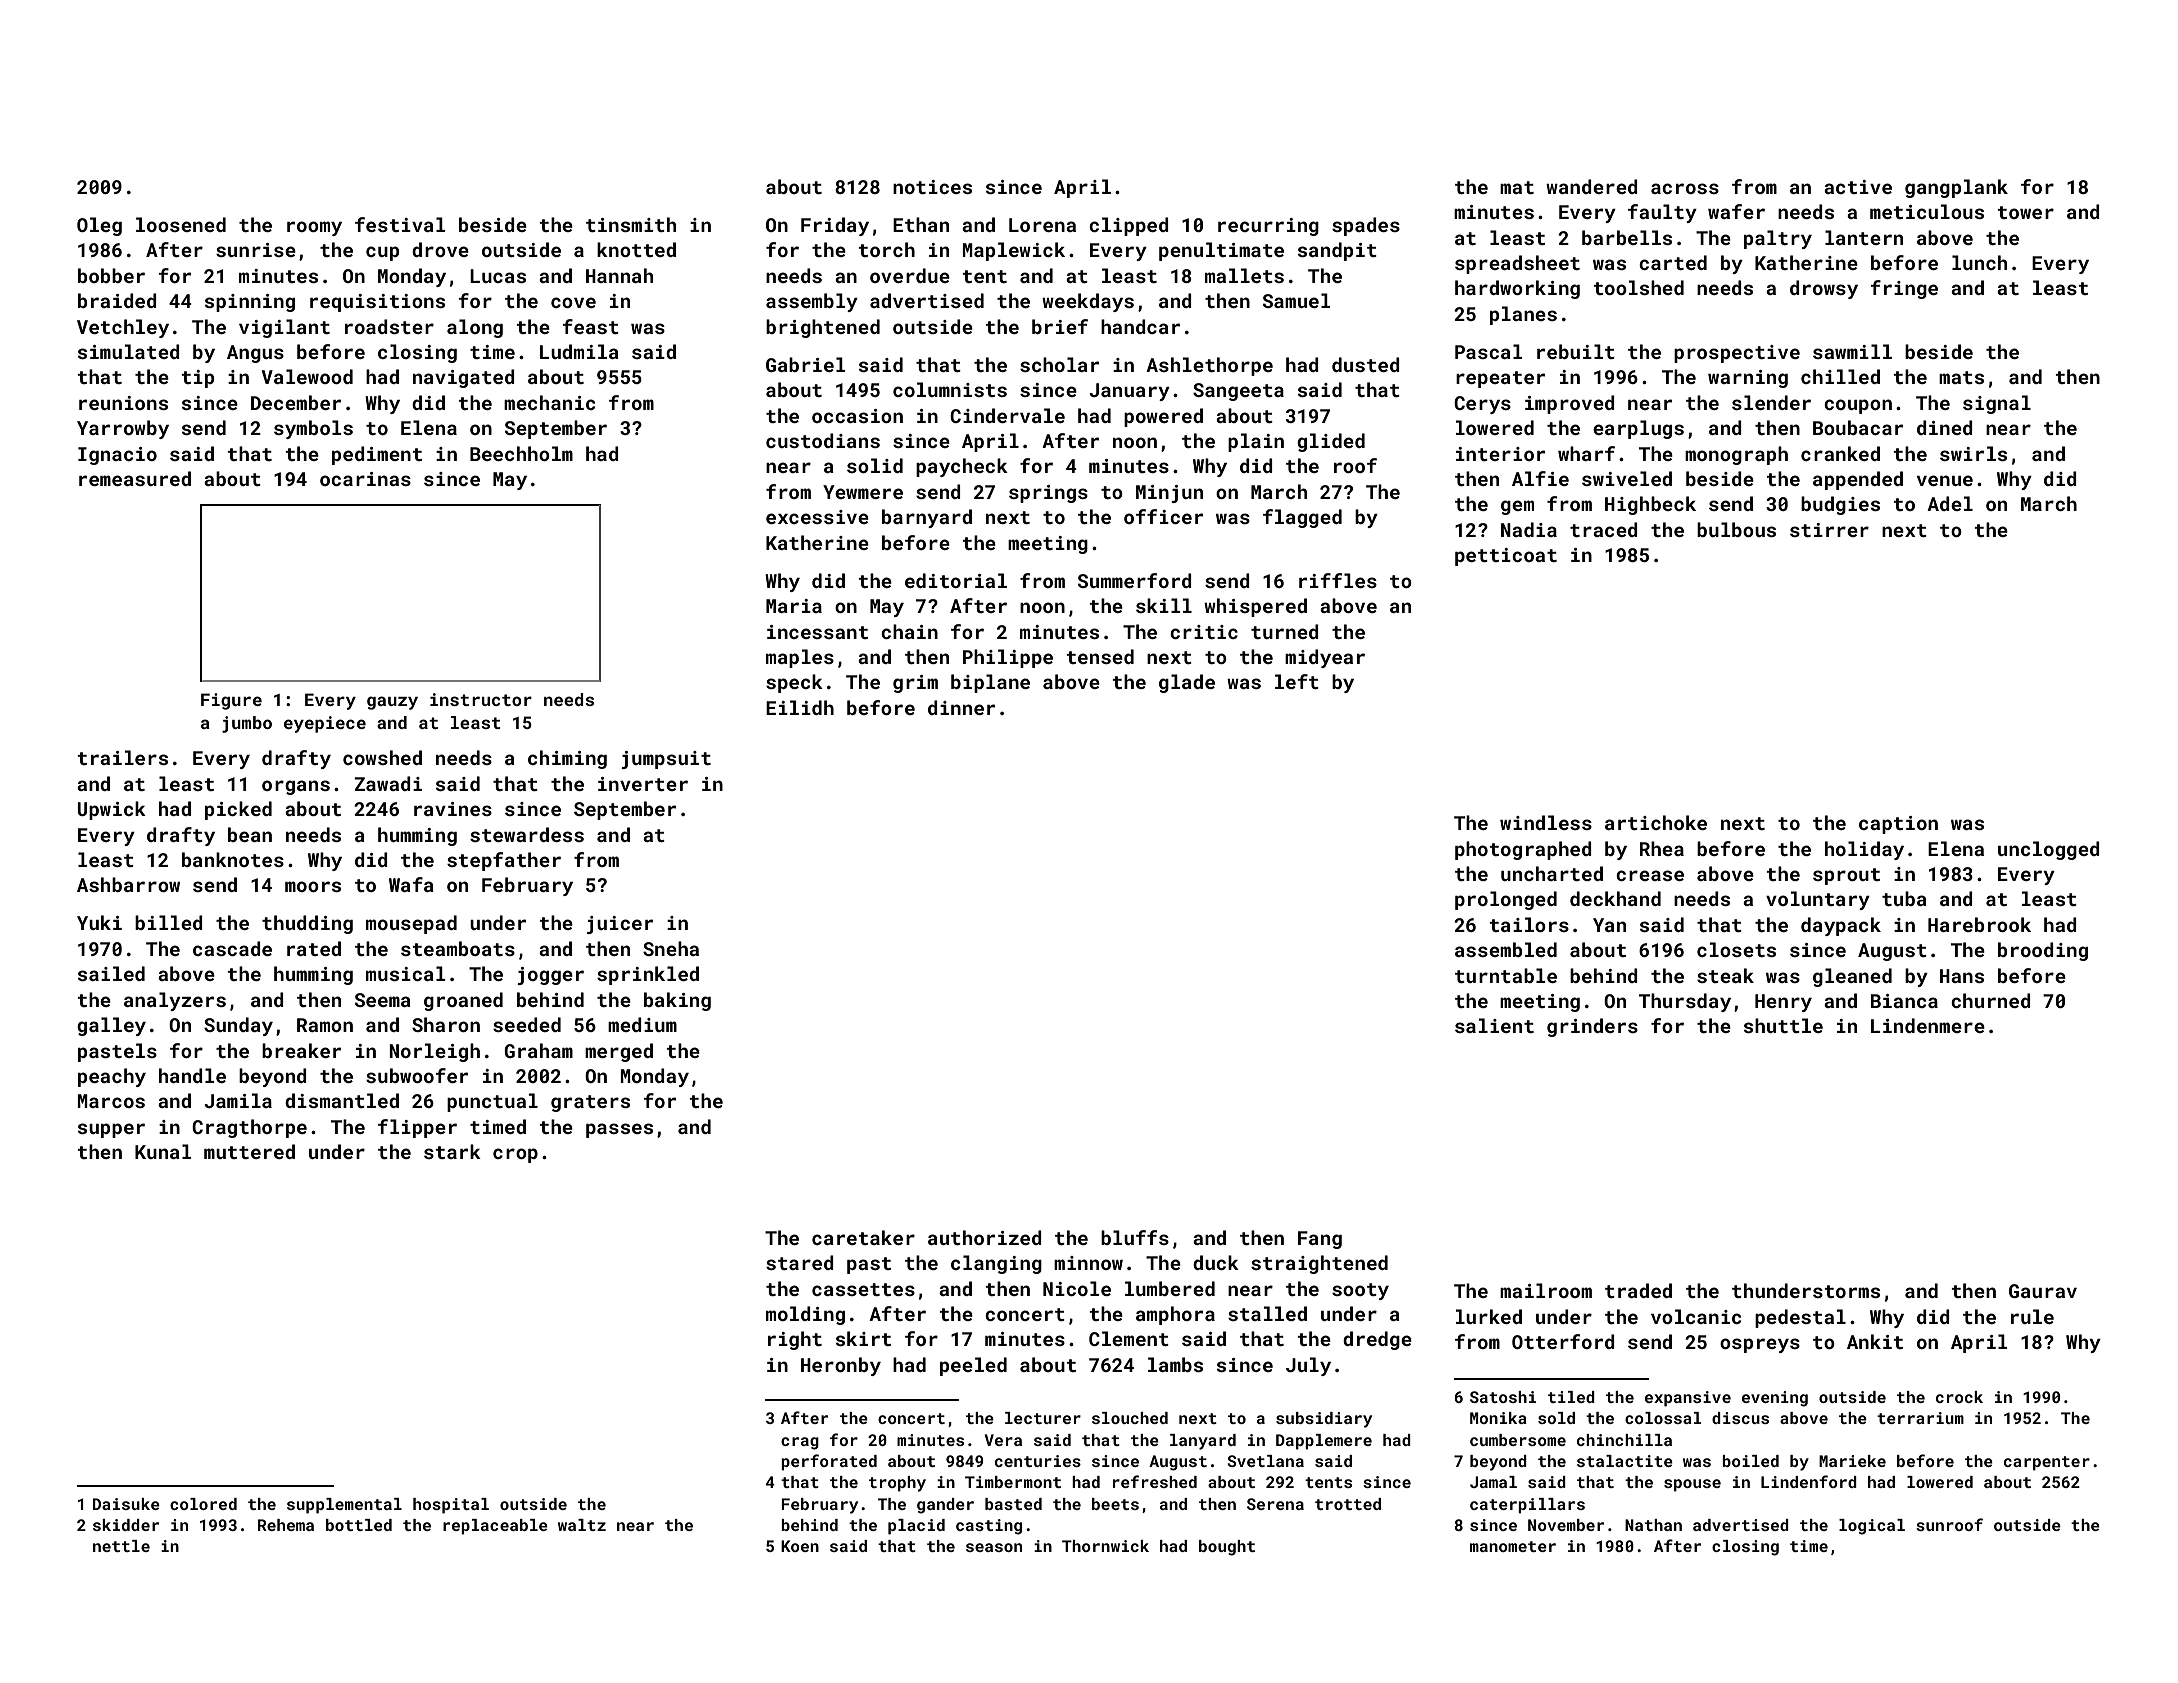 This screenshot has width=2178, height=1683. Describe the element at coordinates (932, 187) in the screenshot. I see `notices` at that location.
